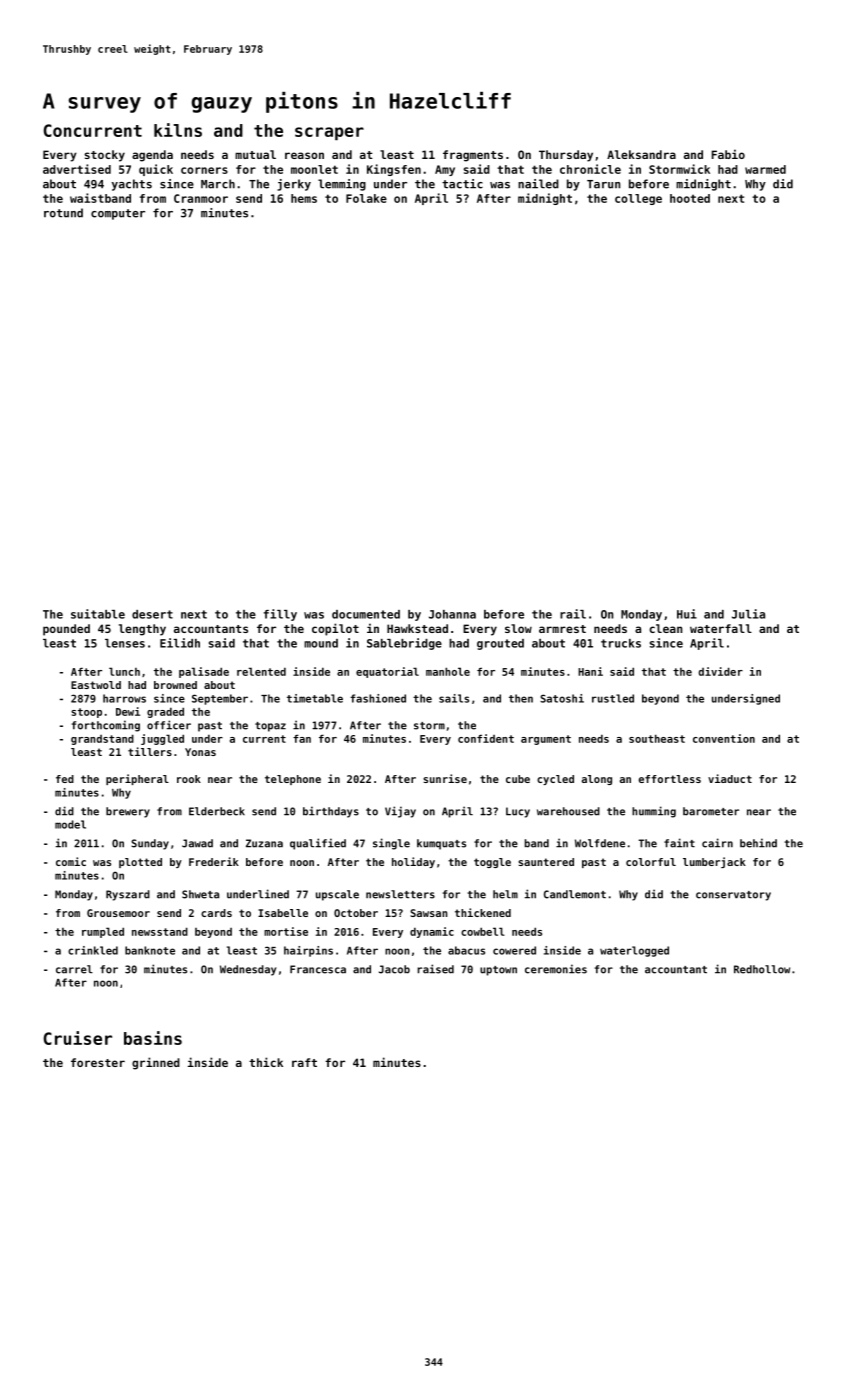  What do you see at coordinates (156, 1063) in the screenshot?
I see `grinned` at bounding box center [156, 1063].
